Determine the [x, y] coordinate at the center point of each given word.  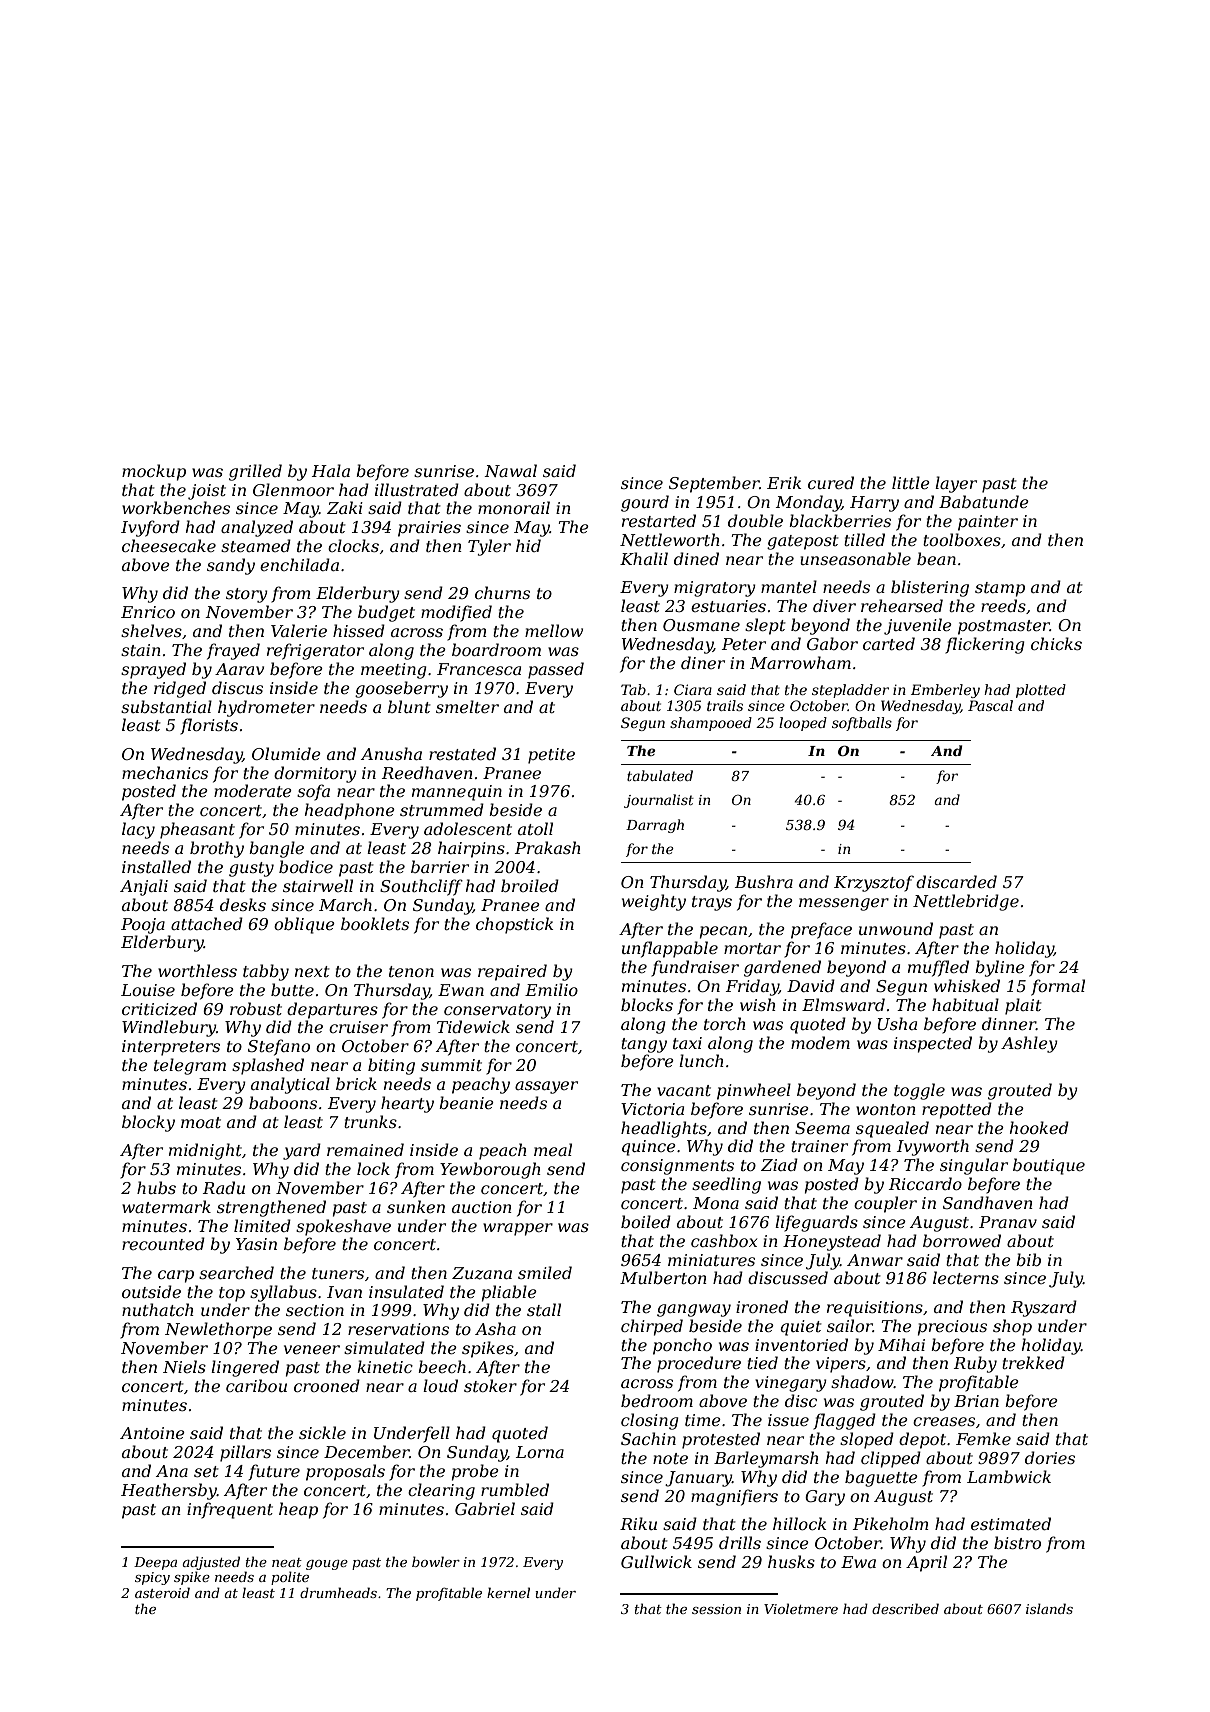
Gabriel [485, 1508]
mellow [554, 630]
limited [262, 1225]
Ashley [1029, 1044]
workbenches [176, 507]
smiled [545, 1272]
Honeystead [832, 1242]
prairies [429, 529]
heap [298, 1510]
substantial [166, 706]
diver [834, 605]
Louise [148, 990]
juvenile [918, 626]
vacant [684, 1090]
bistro [1017, 1542]
